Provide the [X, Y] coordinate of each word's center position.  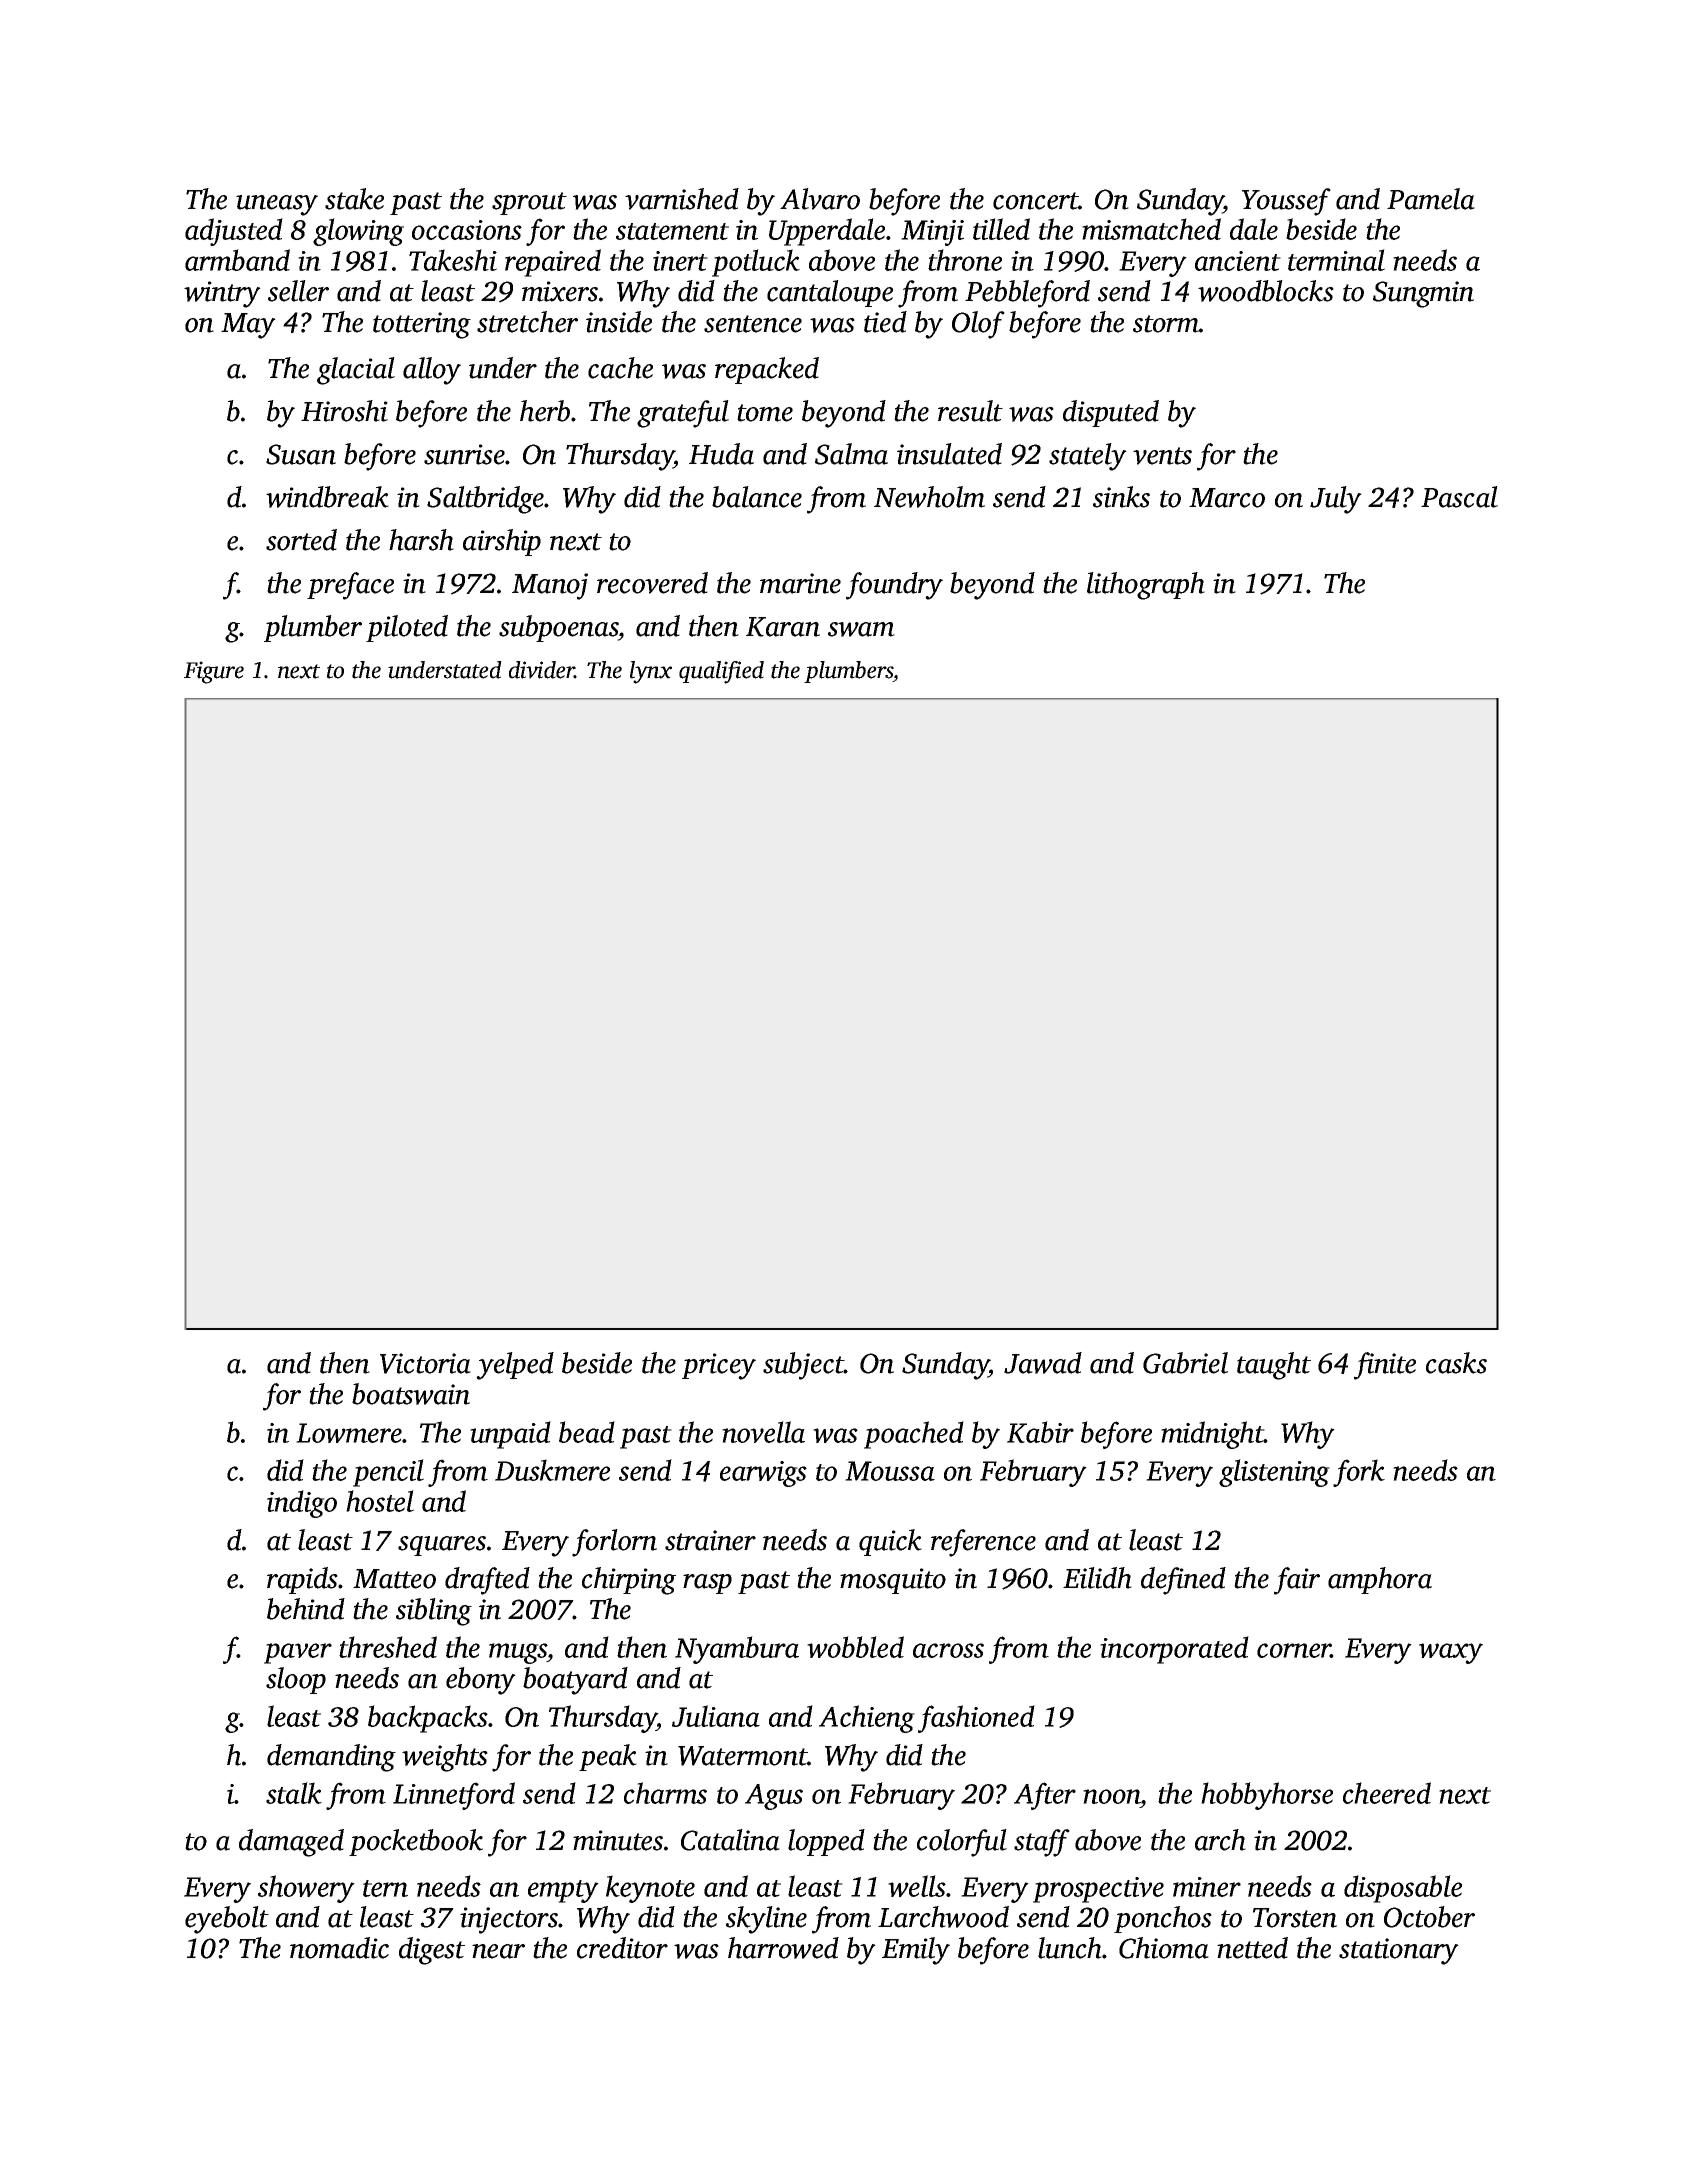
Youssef [1286, 202]
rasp [707, 1584]
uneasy [277, 205]
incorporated [1174, 1650]
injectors [509, 1920]
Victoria [425, 1363]
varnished [682, 199]
